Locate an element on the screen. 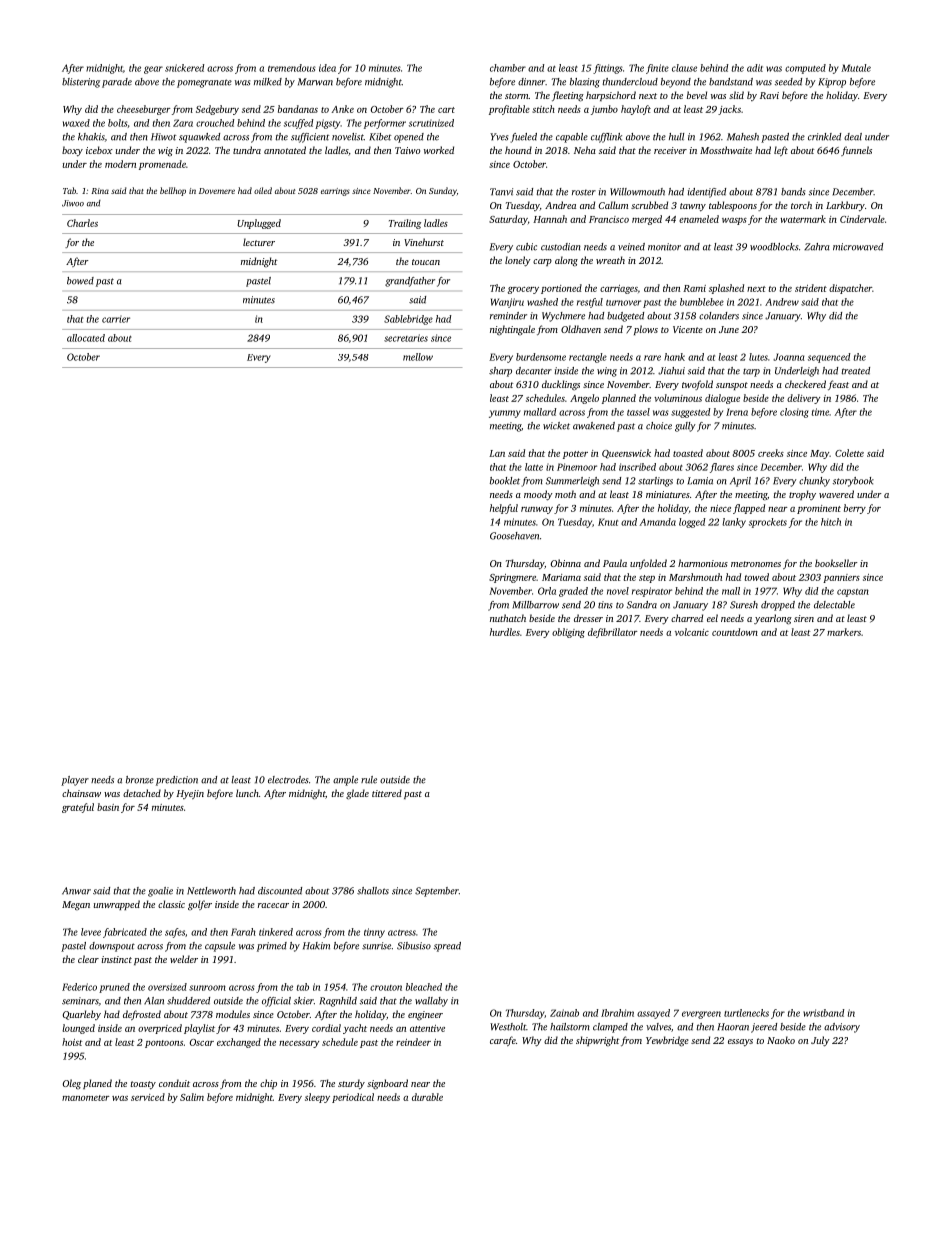  gear is located at coordinates (153, 70).
